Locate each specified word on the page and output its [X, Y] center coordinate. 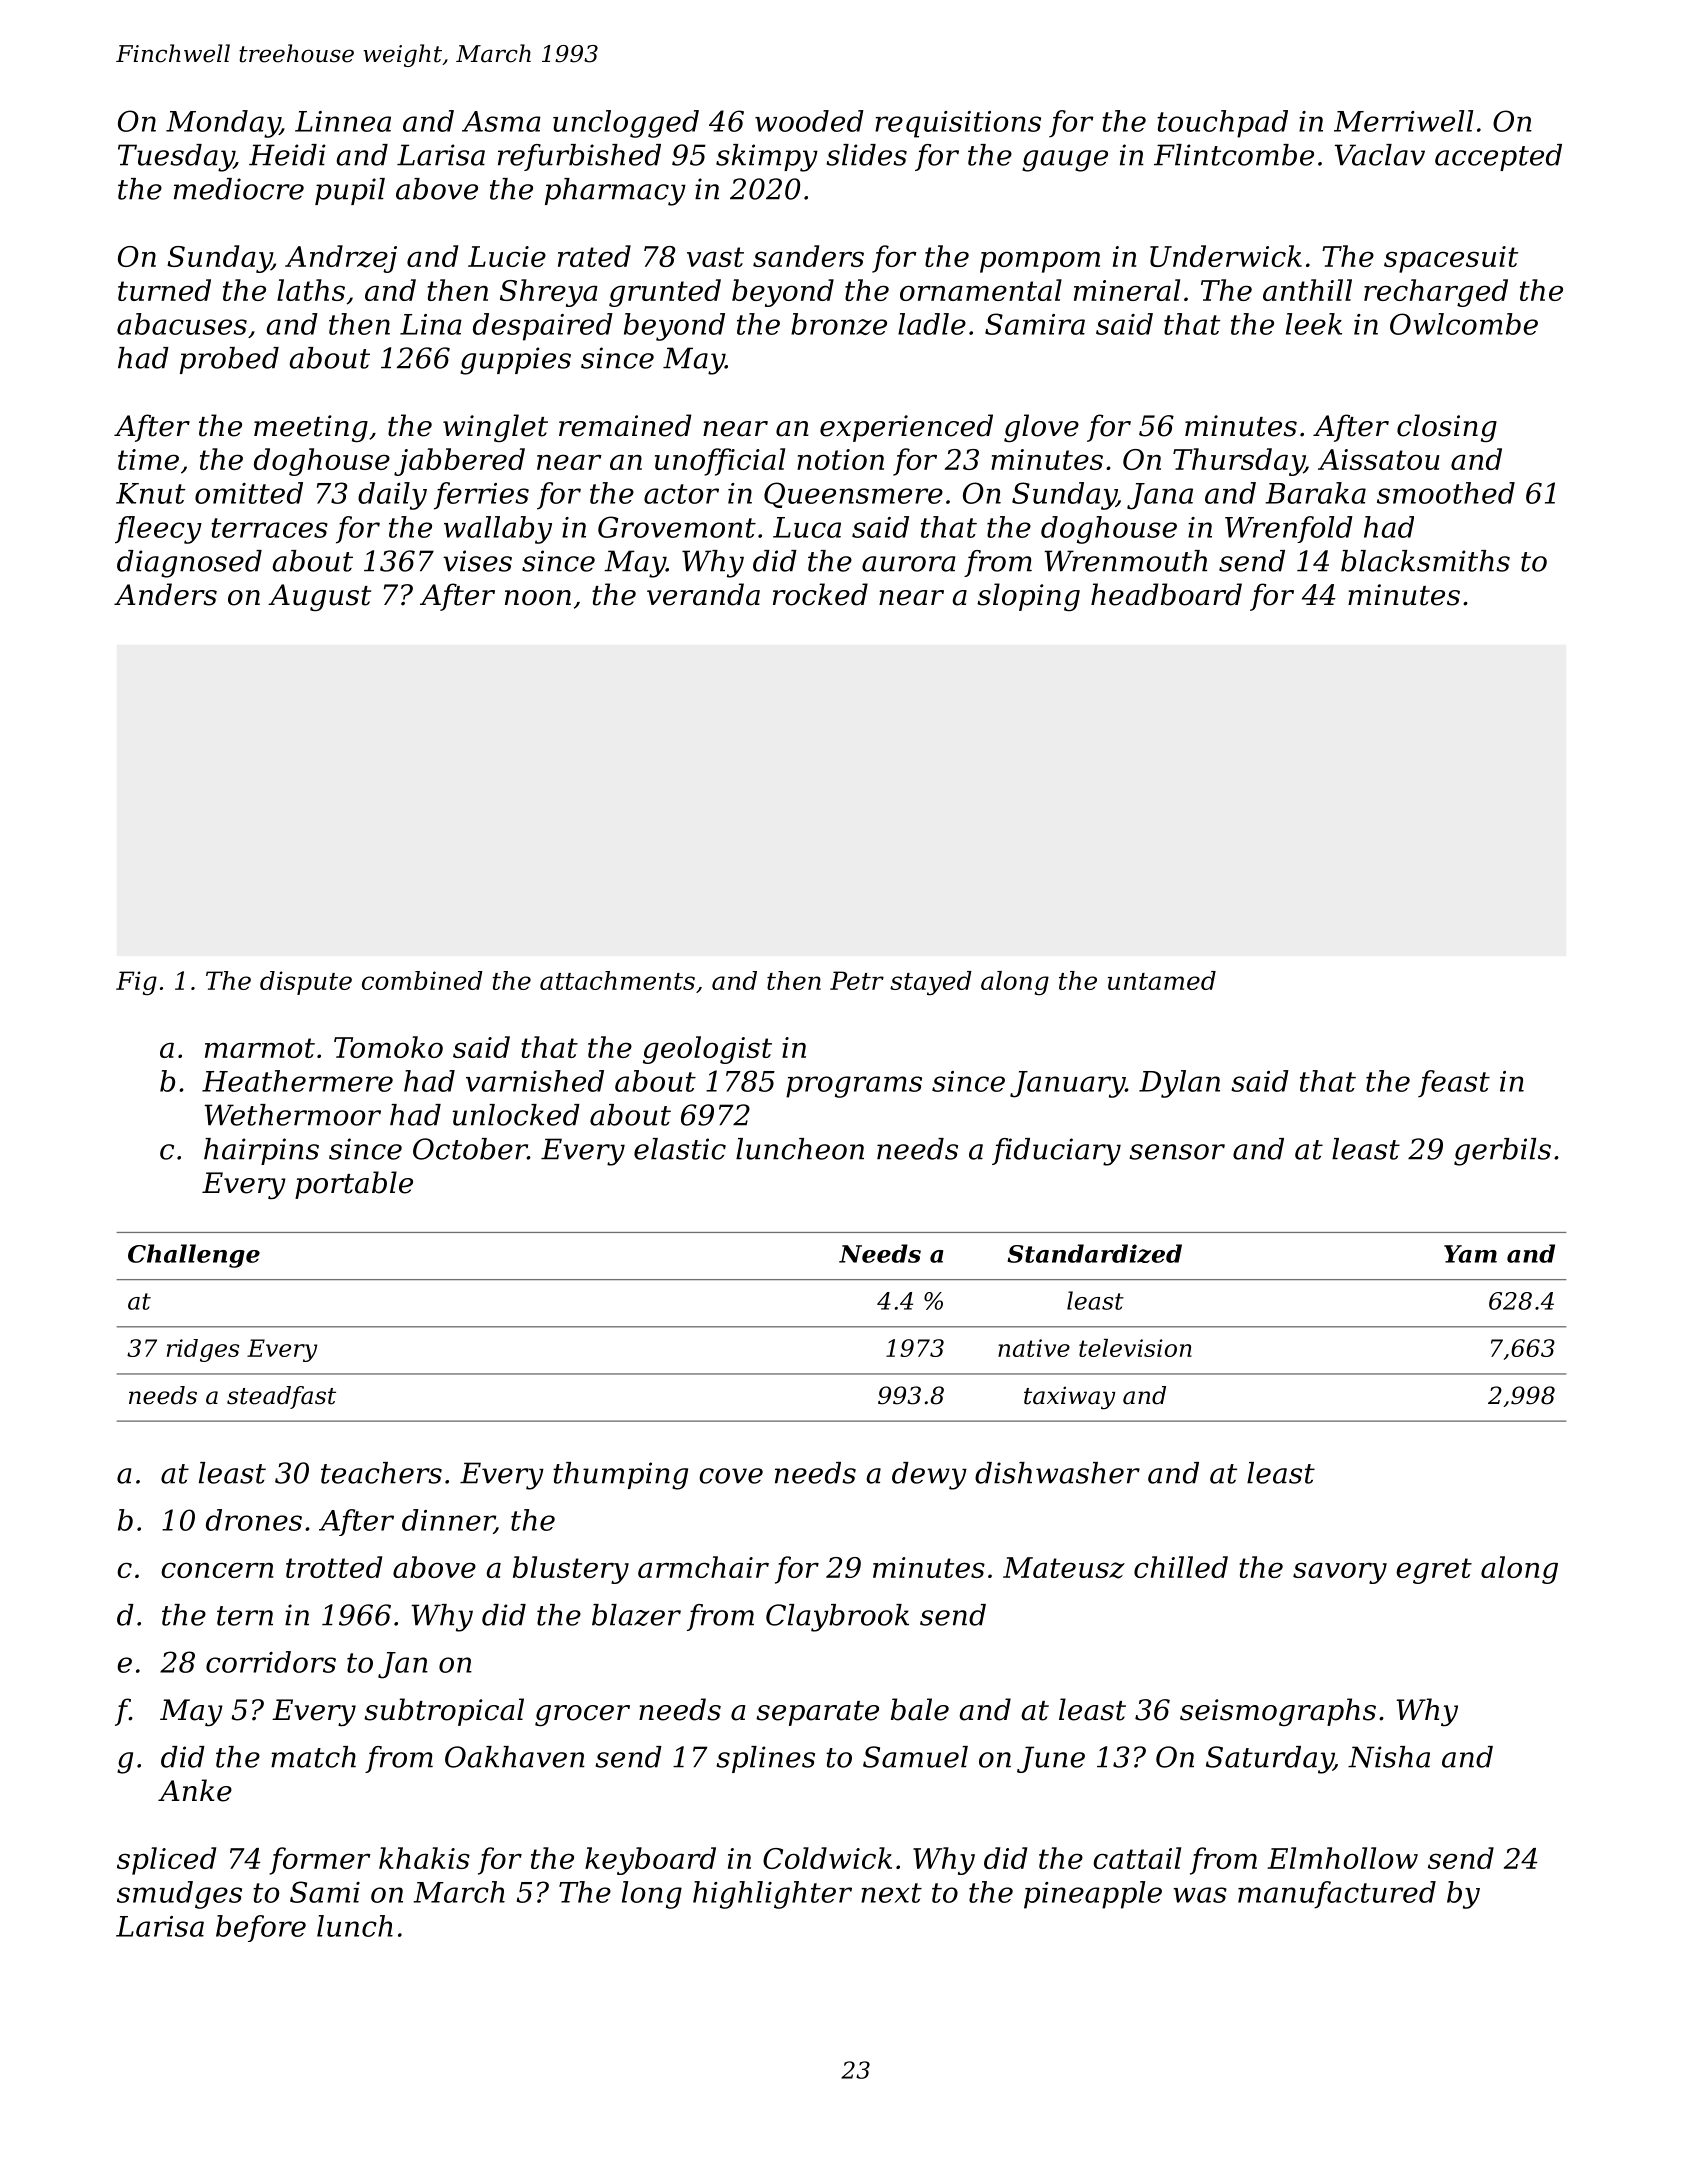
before [261, 1928]
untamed [1162, 980]
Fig [136, 983]
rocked [820, 594]
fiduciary [1056, 1152]
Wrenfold [1289, 529]
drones [254, 1520]
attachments [617, 980]
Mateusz [1064, 1568]
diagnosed [189, 564]
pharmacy [615, 192]
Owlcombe [1464, 324]
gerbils [1502, 1152]
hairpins [261, 1151]
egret [1434, 1571]
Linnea [343, 121]
